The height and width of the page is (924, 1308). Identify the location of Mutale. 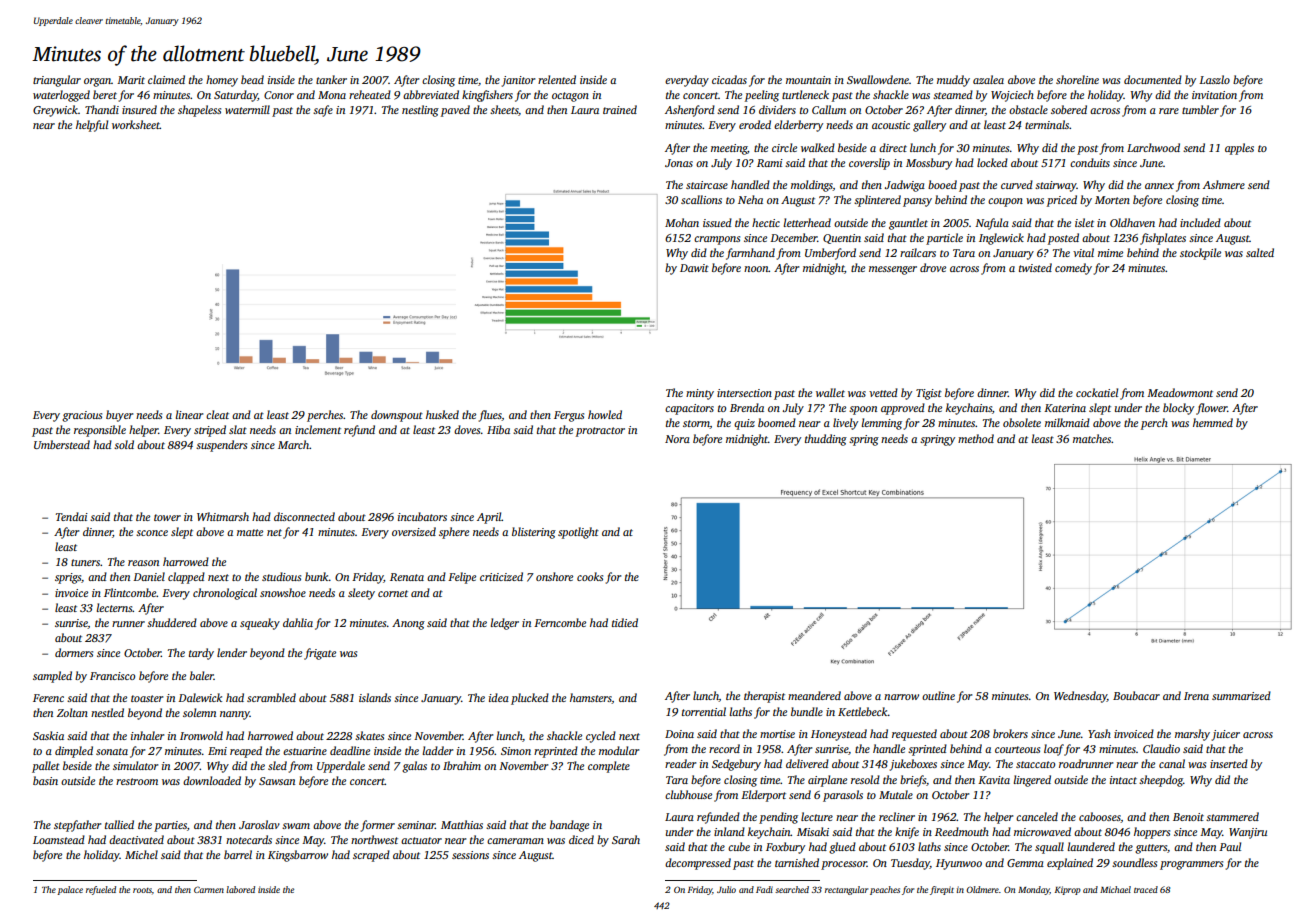
(896, 794).
